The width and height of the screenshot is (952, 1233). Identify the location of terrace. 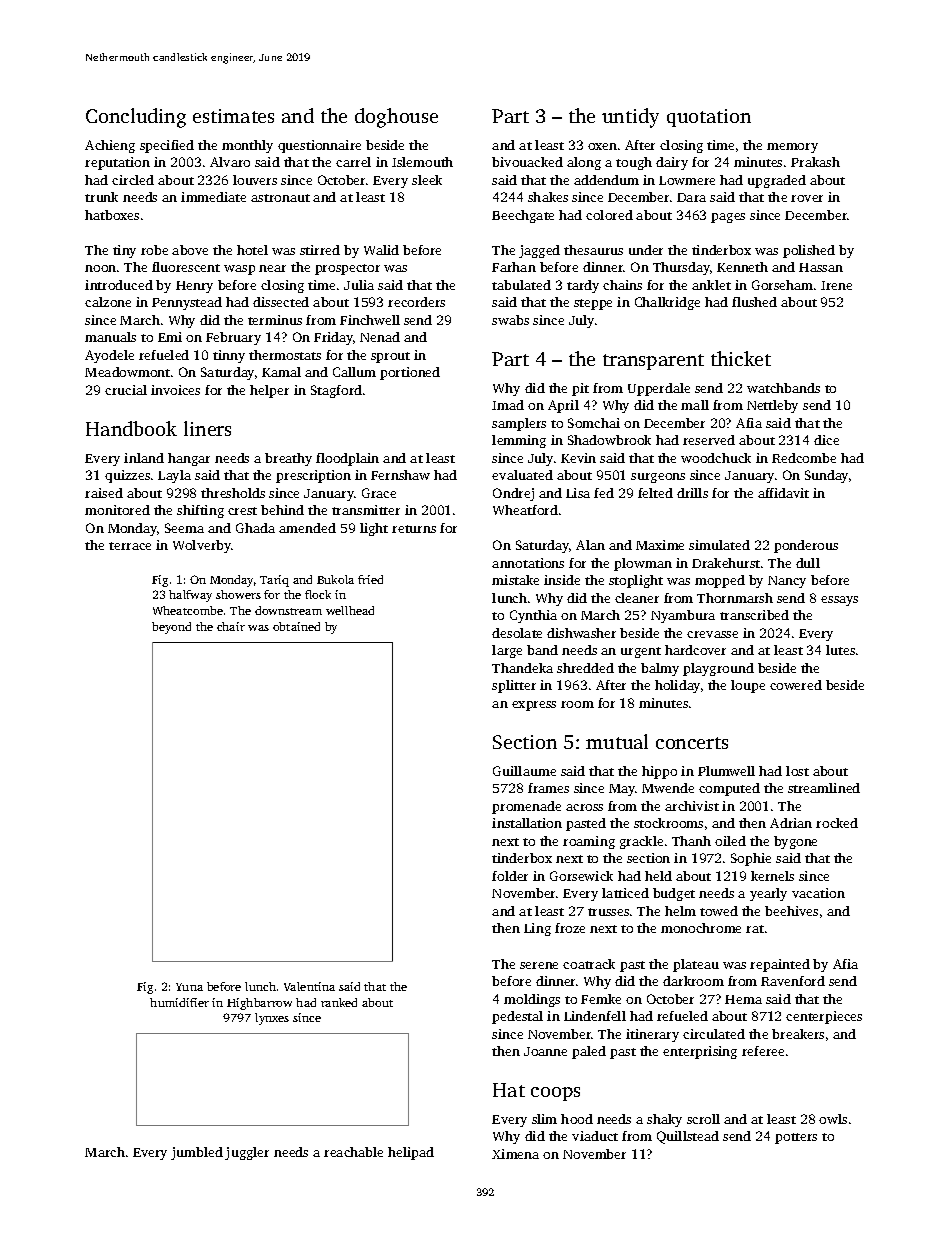
(130, 546).
